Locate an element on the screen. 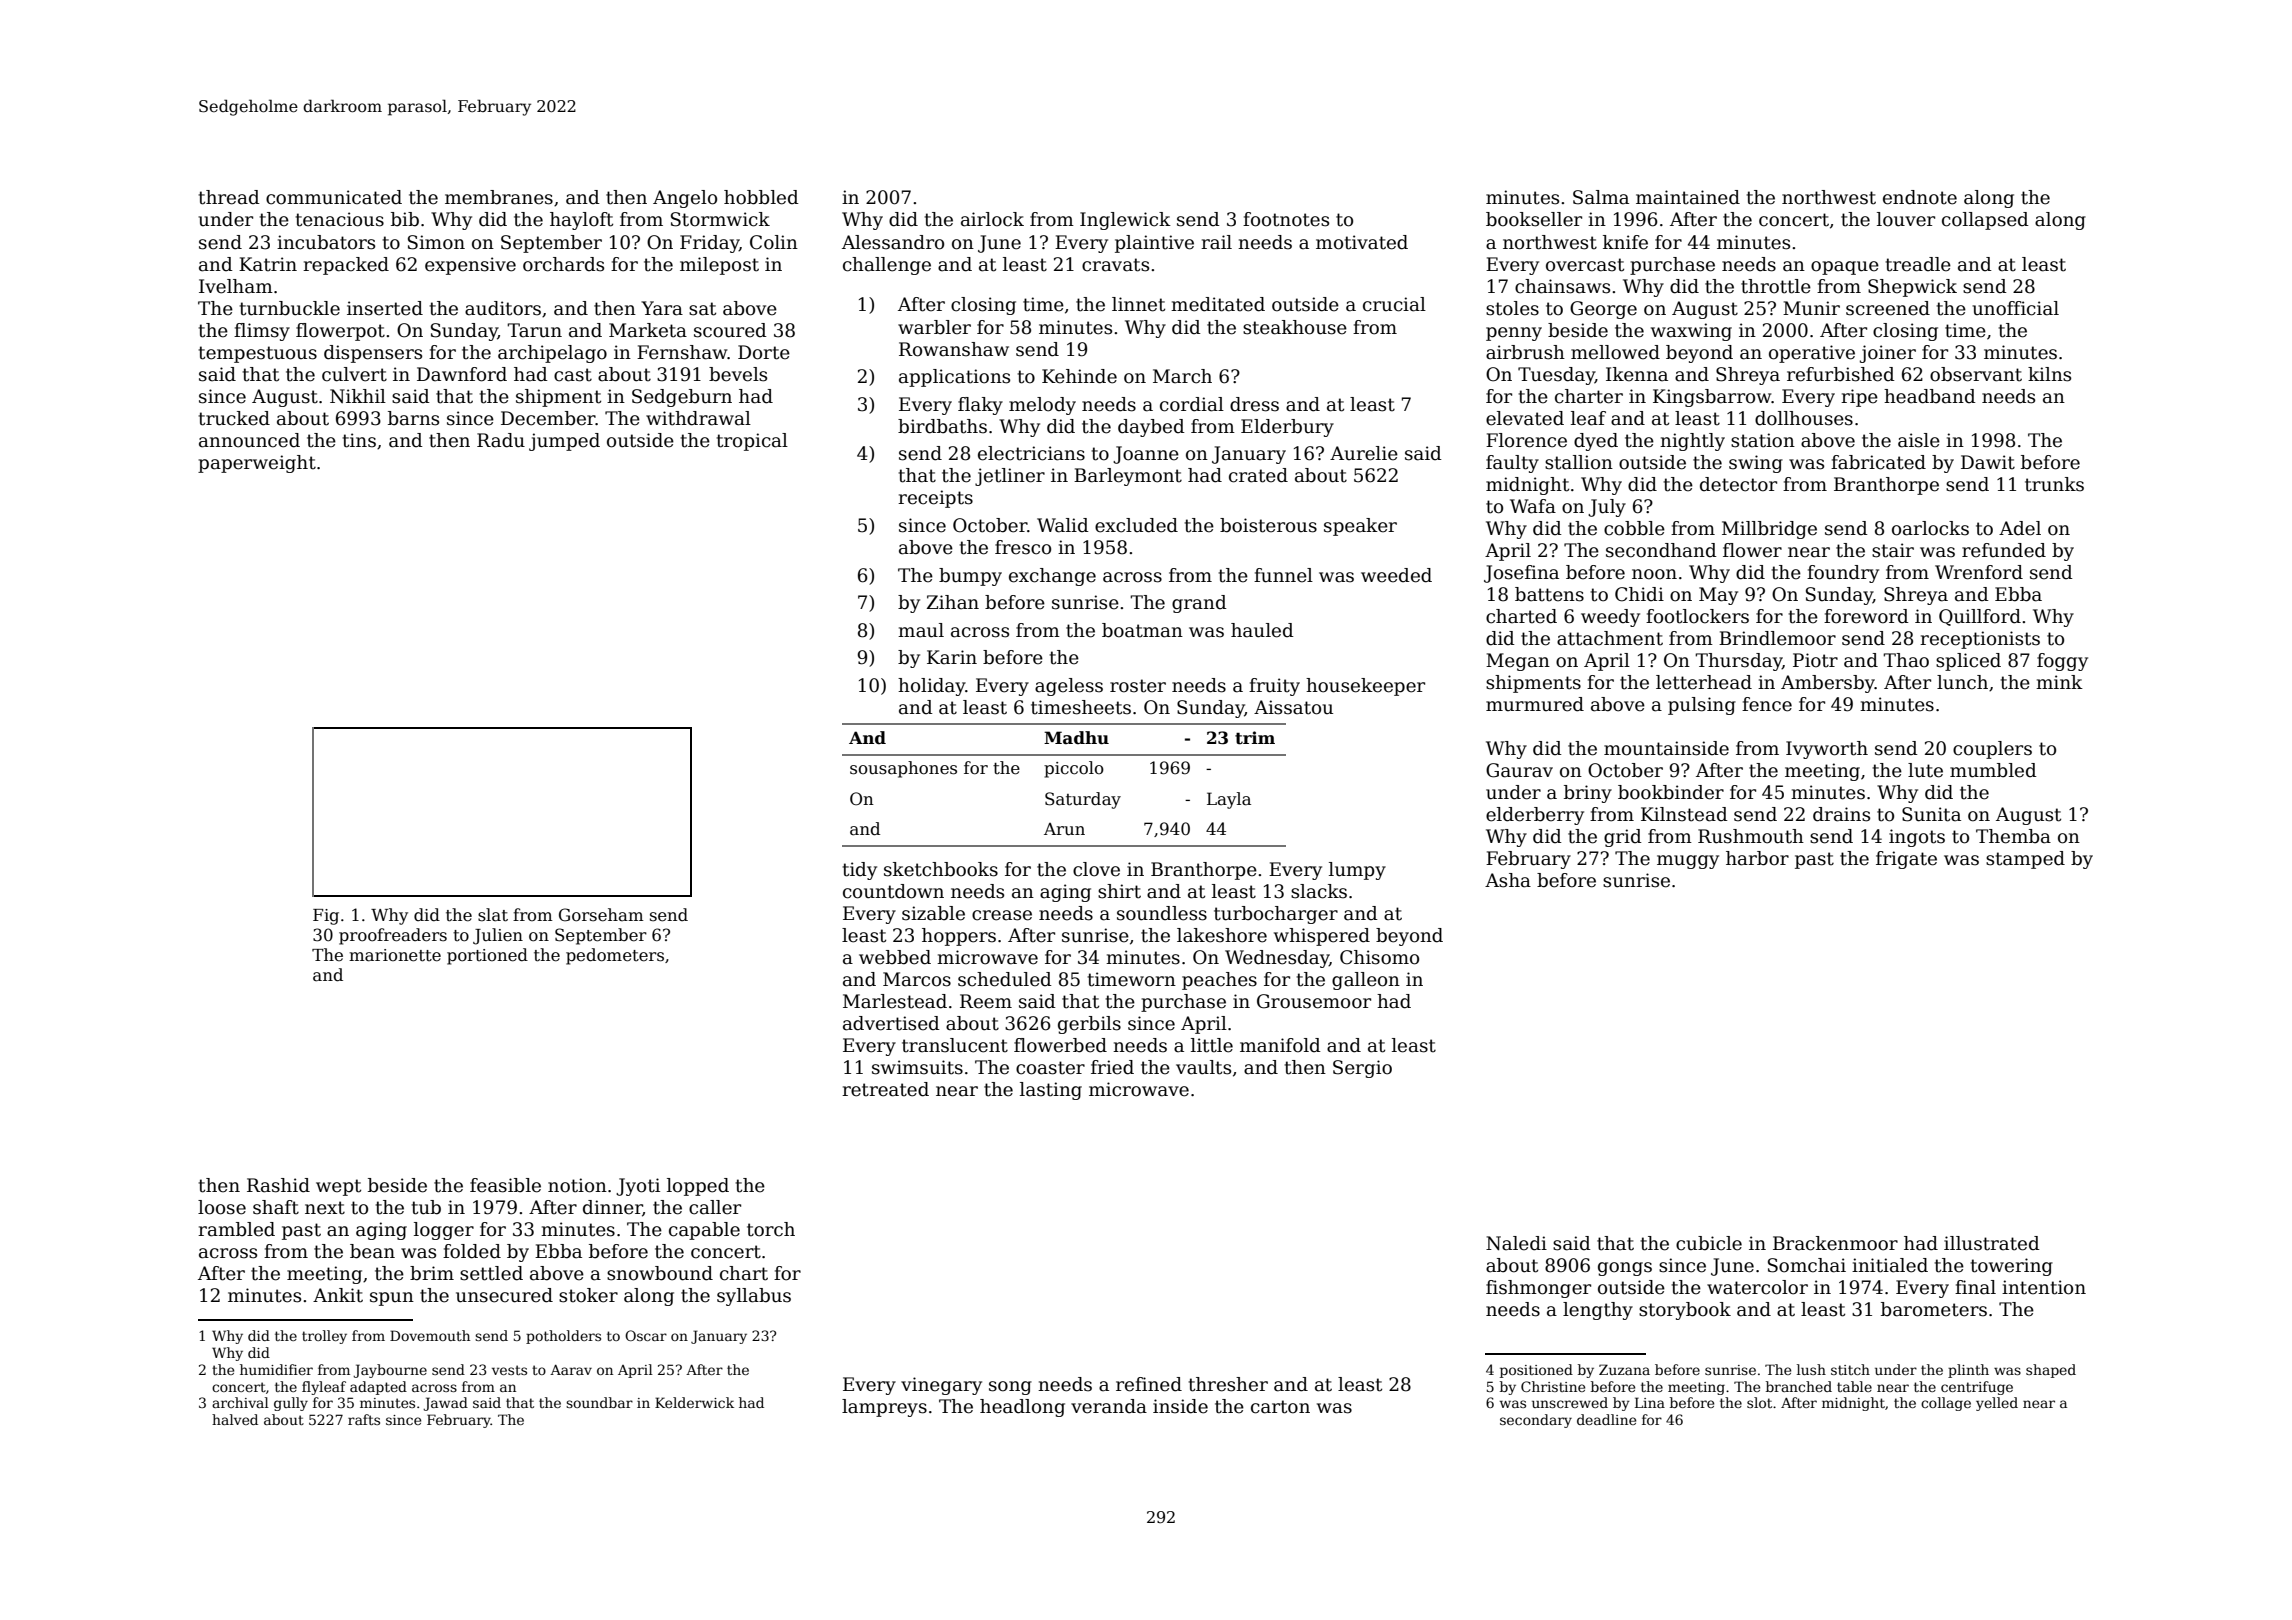 The width and height of the screenshot is (2292, 1620). cubicle is located at coordinates (1709, 1243).
